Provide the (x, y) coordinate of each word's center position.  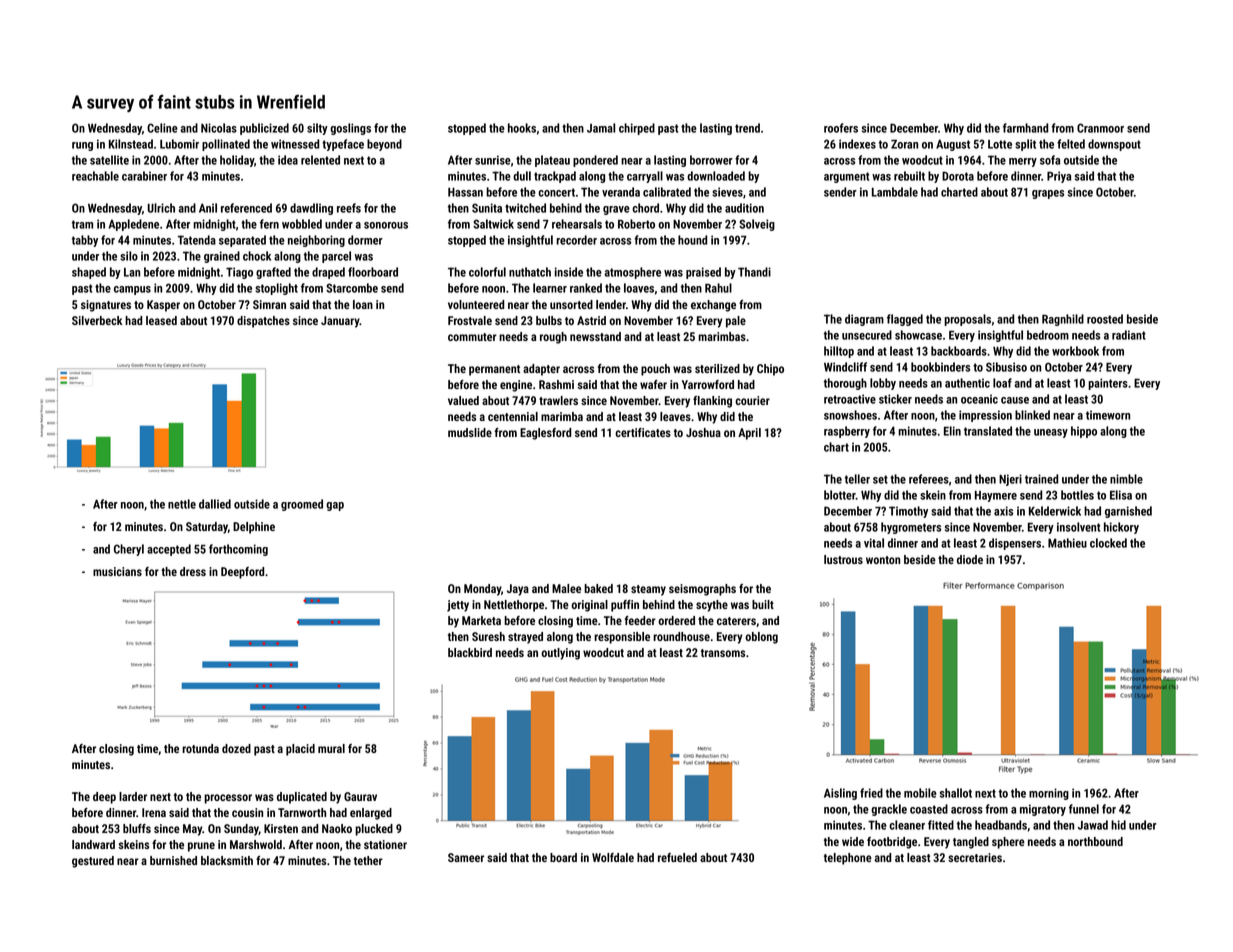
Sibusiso (1006, 367)
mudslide (470, 432)
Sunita (487, 208)
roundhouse (681, 636)
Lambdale (895, 192)
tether (368, 860)
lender (611, 304)
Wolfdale (613, 857)
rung (82, 146)
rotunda (200, 748)
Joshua (703, 432)
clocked (1108, 543)
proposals (967, 320)
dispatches (263, 322)
